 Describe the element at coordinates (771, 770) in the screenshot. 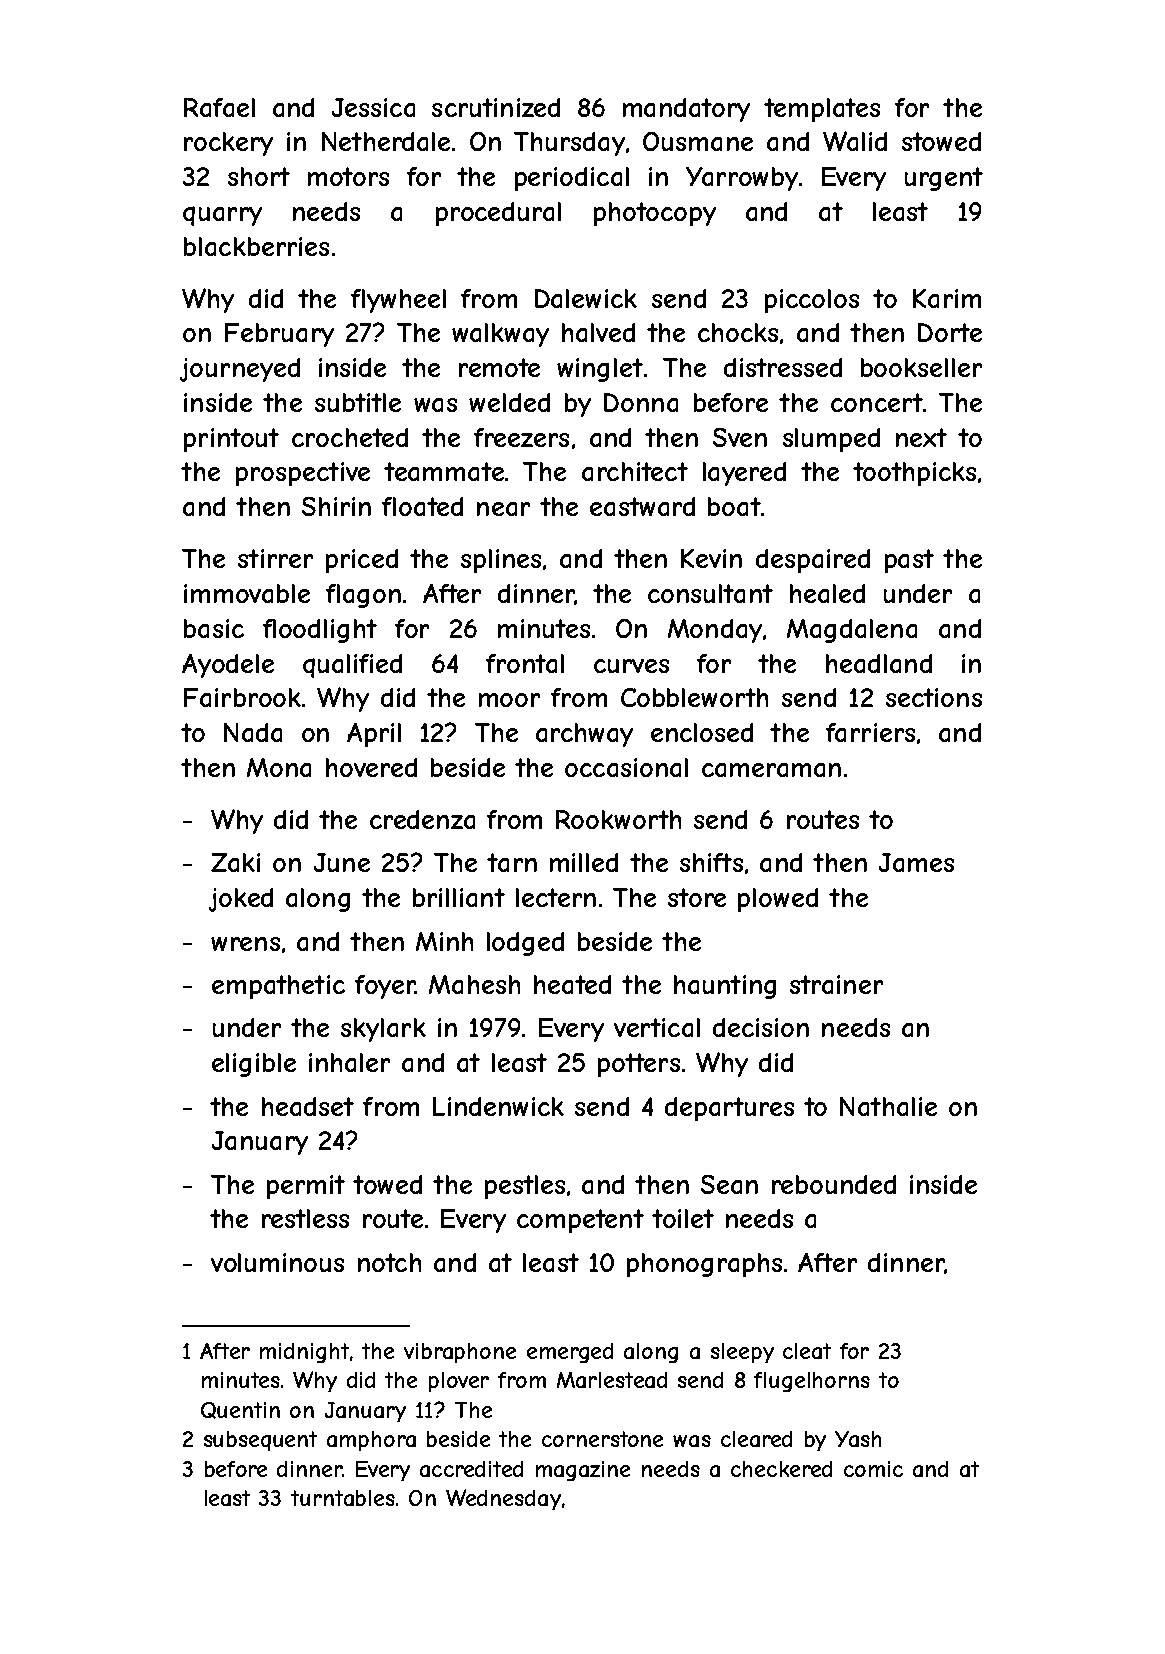

I see `cameraman` at that location.
